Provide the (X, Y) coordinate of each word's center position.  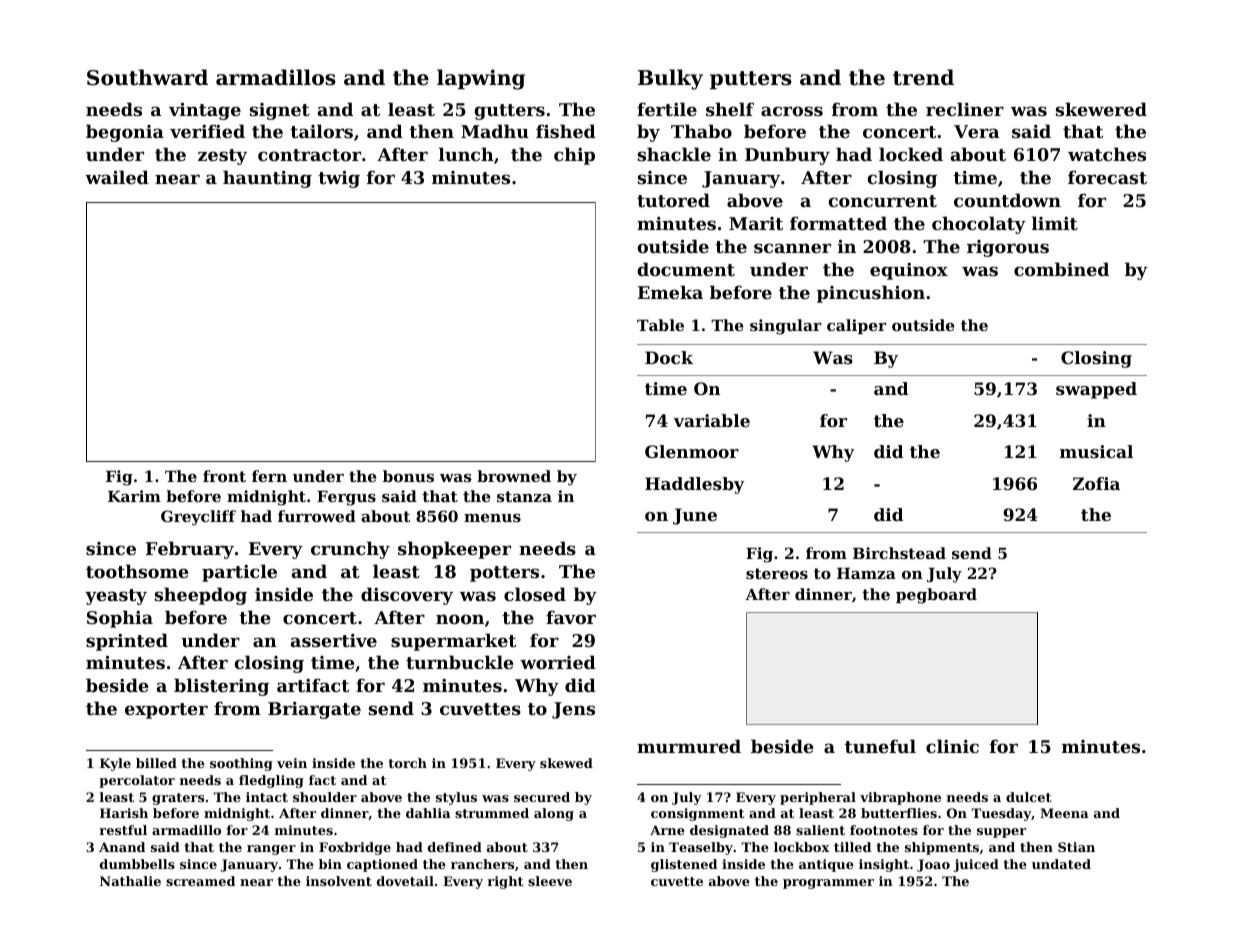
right (505, 882)
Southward (147, 77)
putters (751, 80)
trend (923, 77)
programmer (828, 884)
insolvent (339, 881)
